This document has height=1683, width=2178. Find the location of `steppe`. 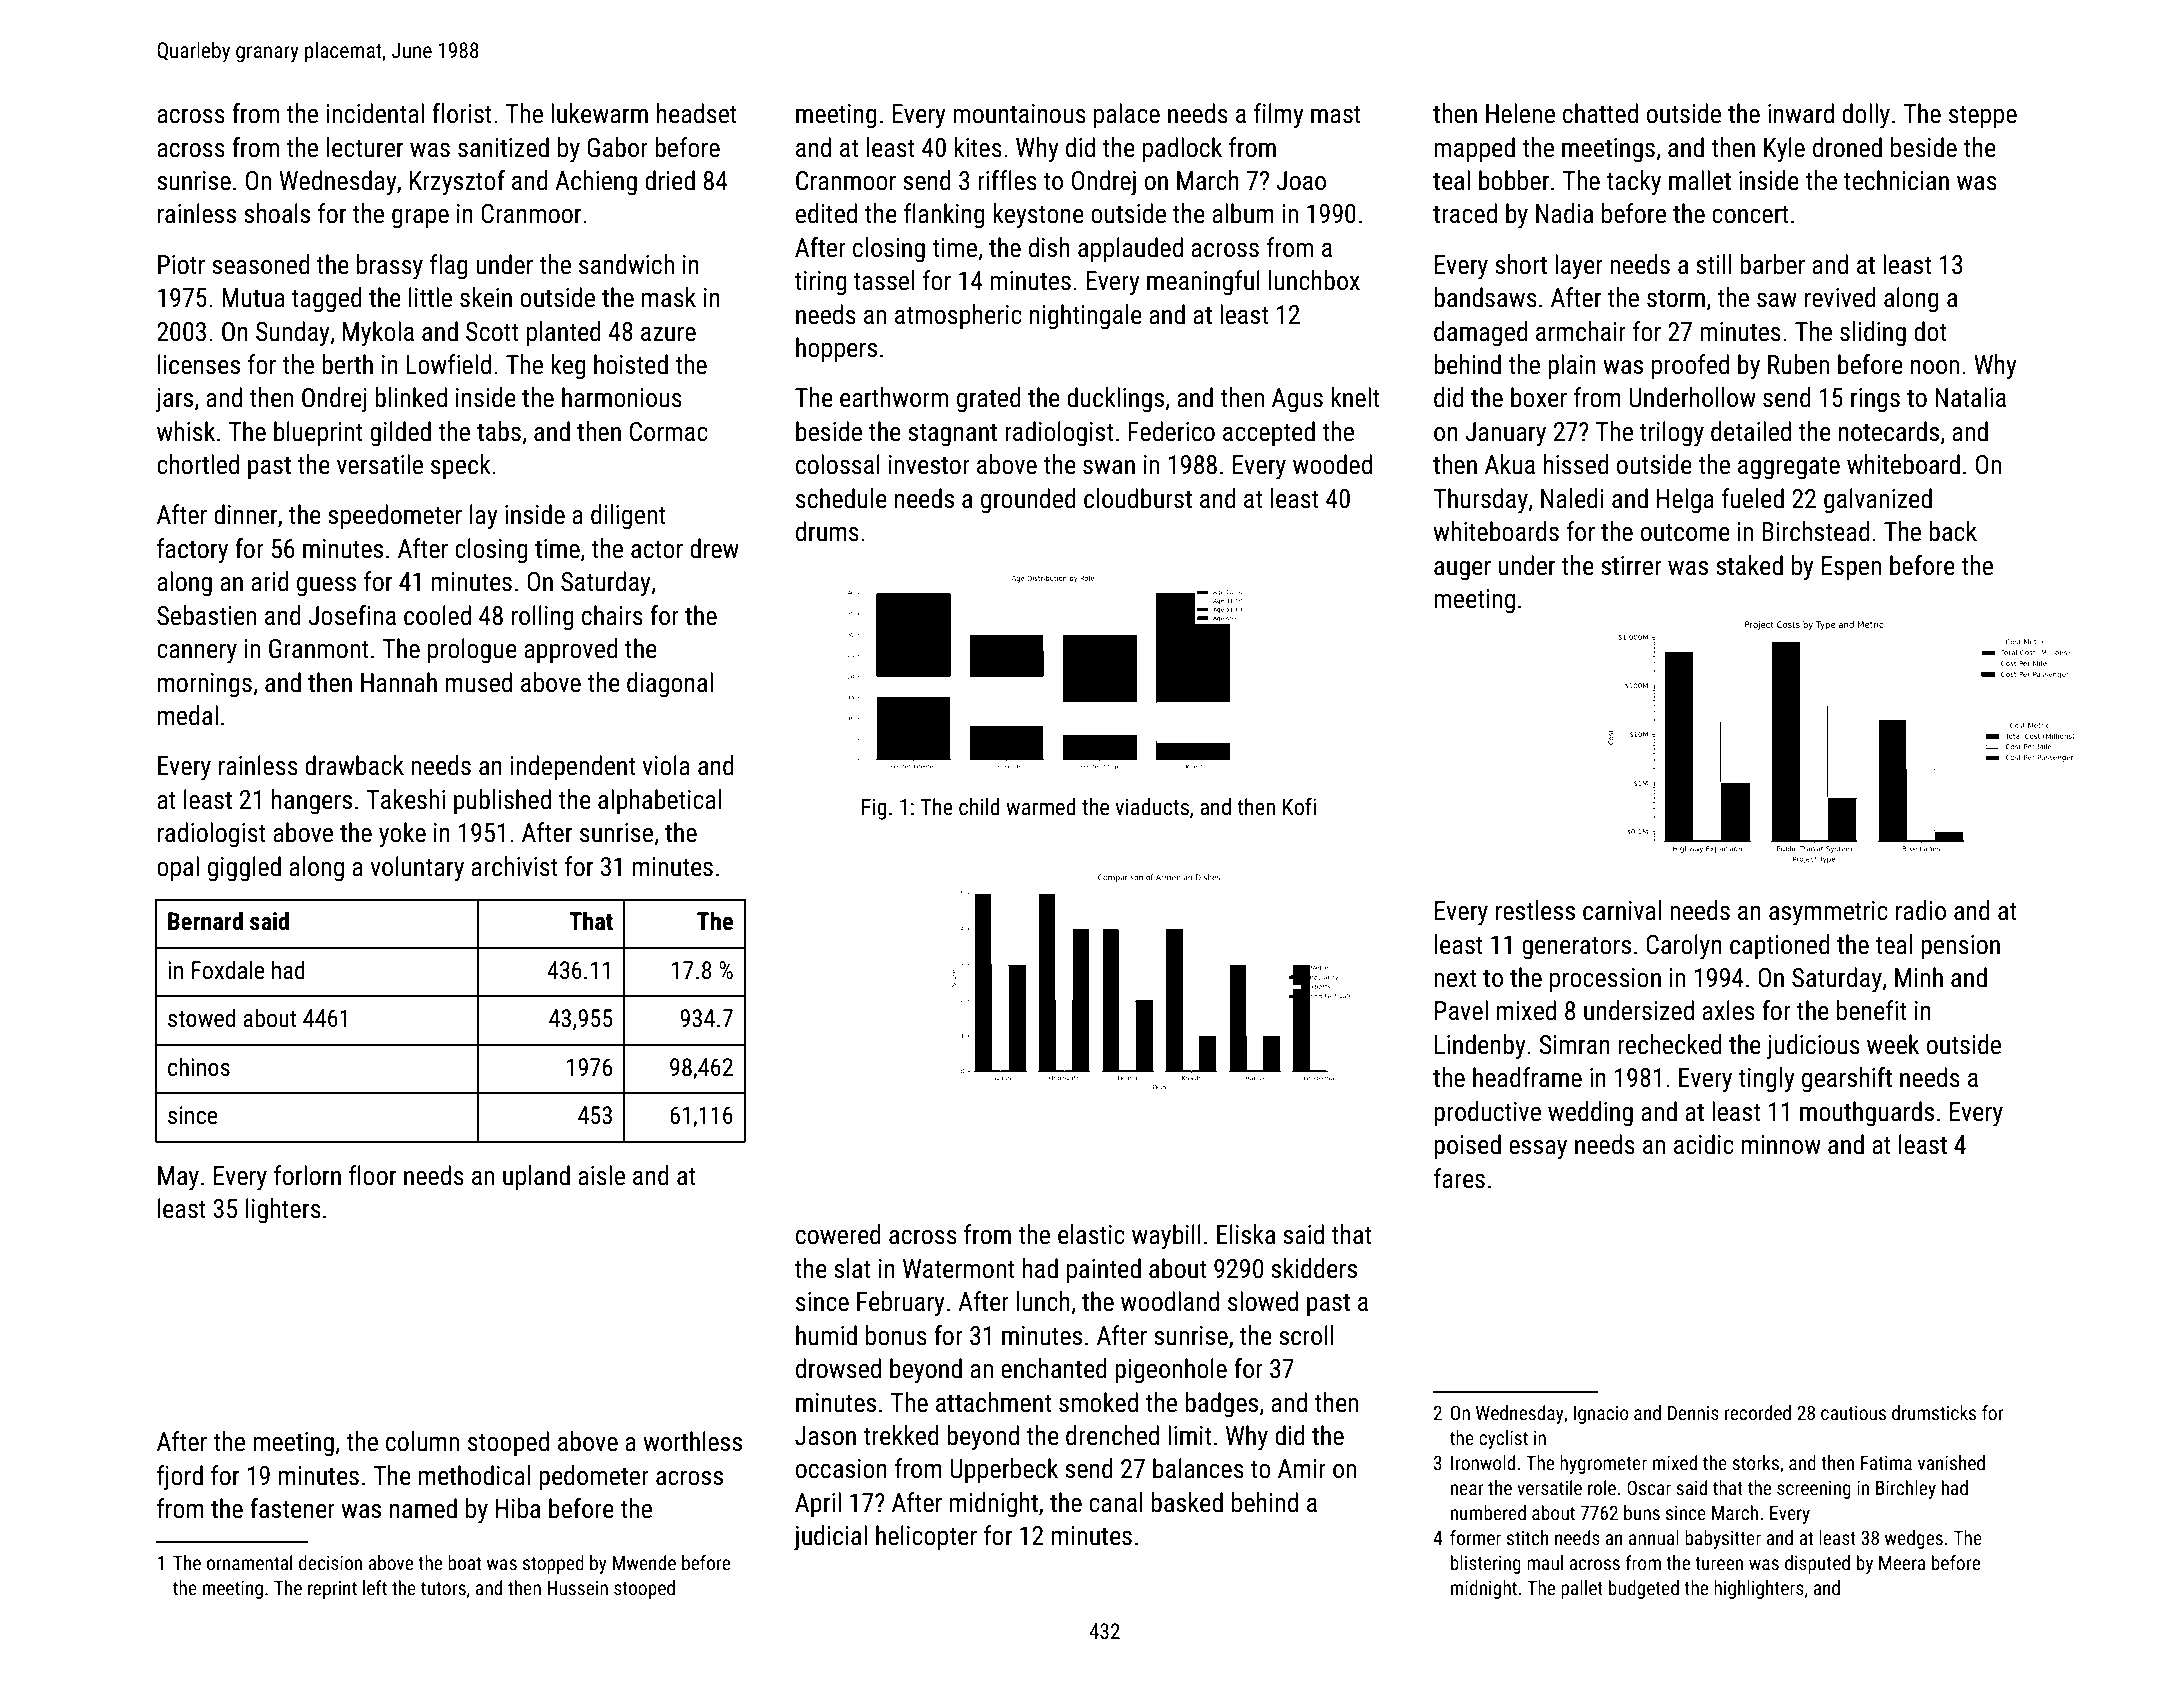

steppe is located at coordinates (1983, 117).
